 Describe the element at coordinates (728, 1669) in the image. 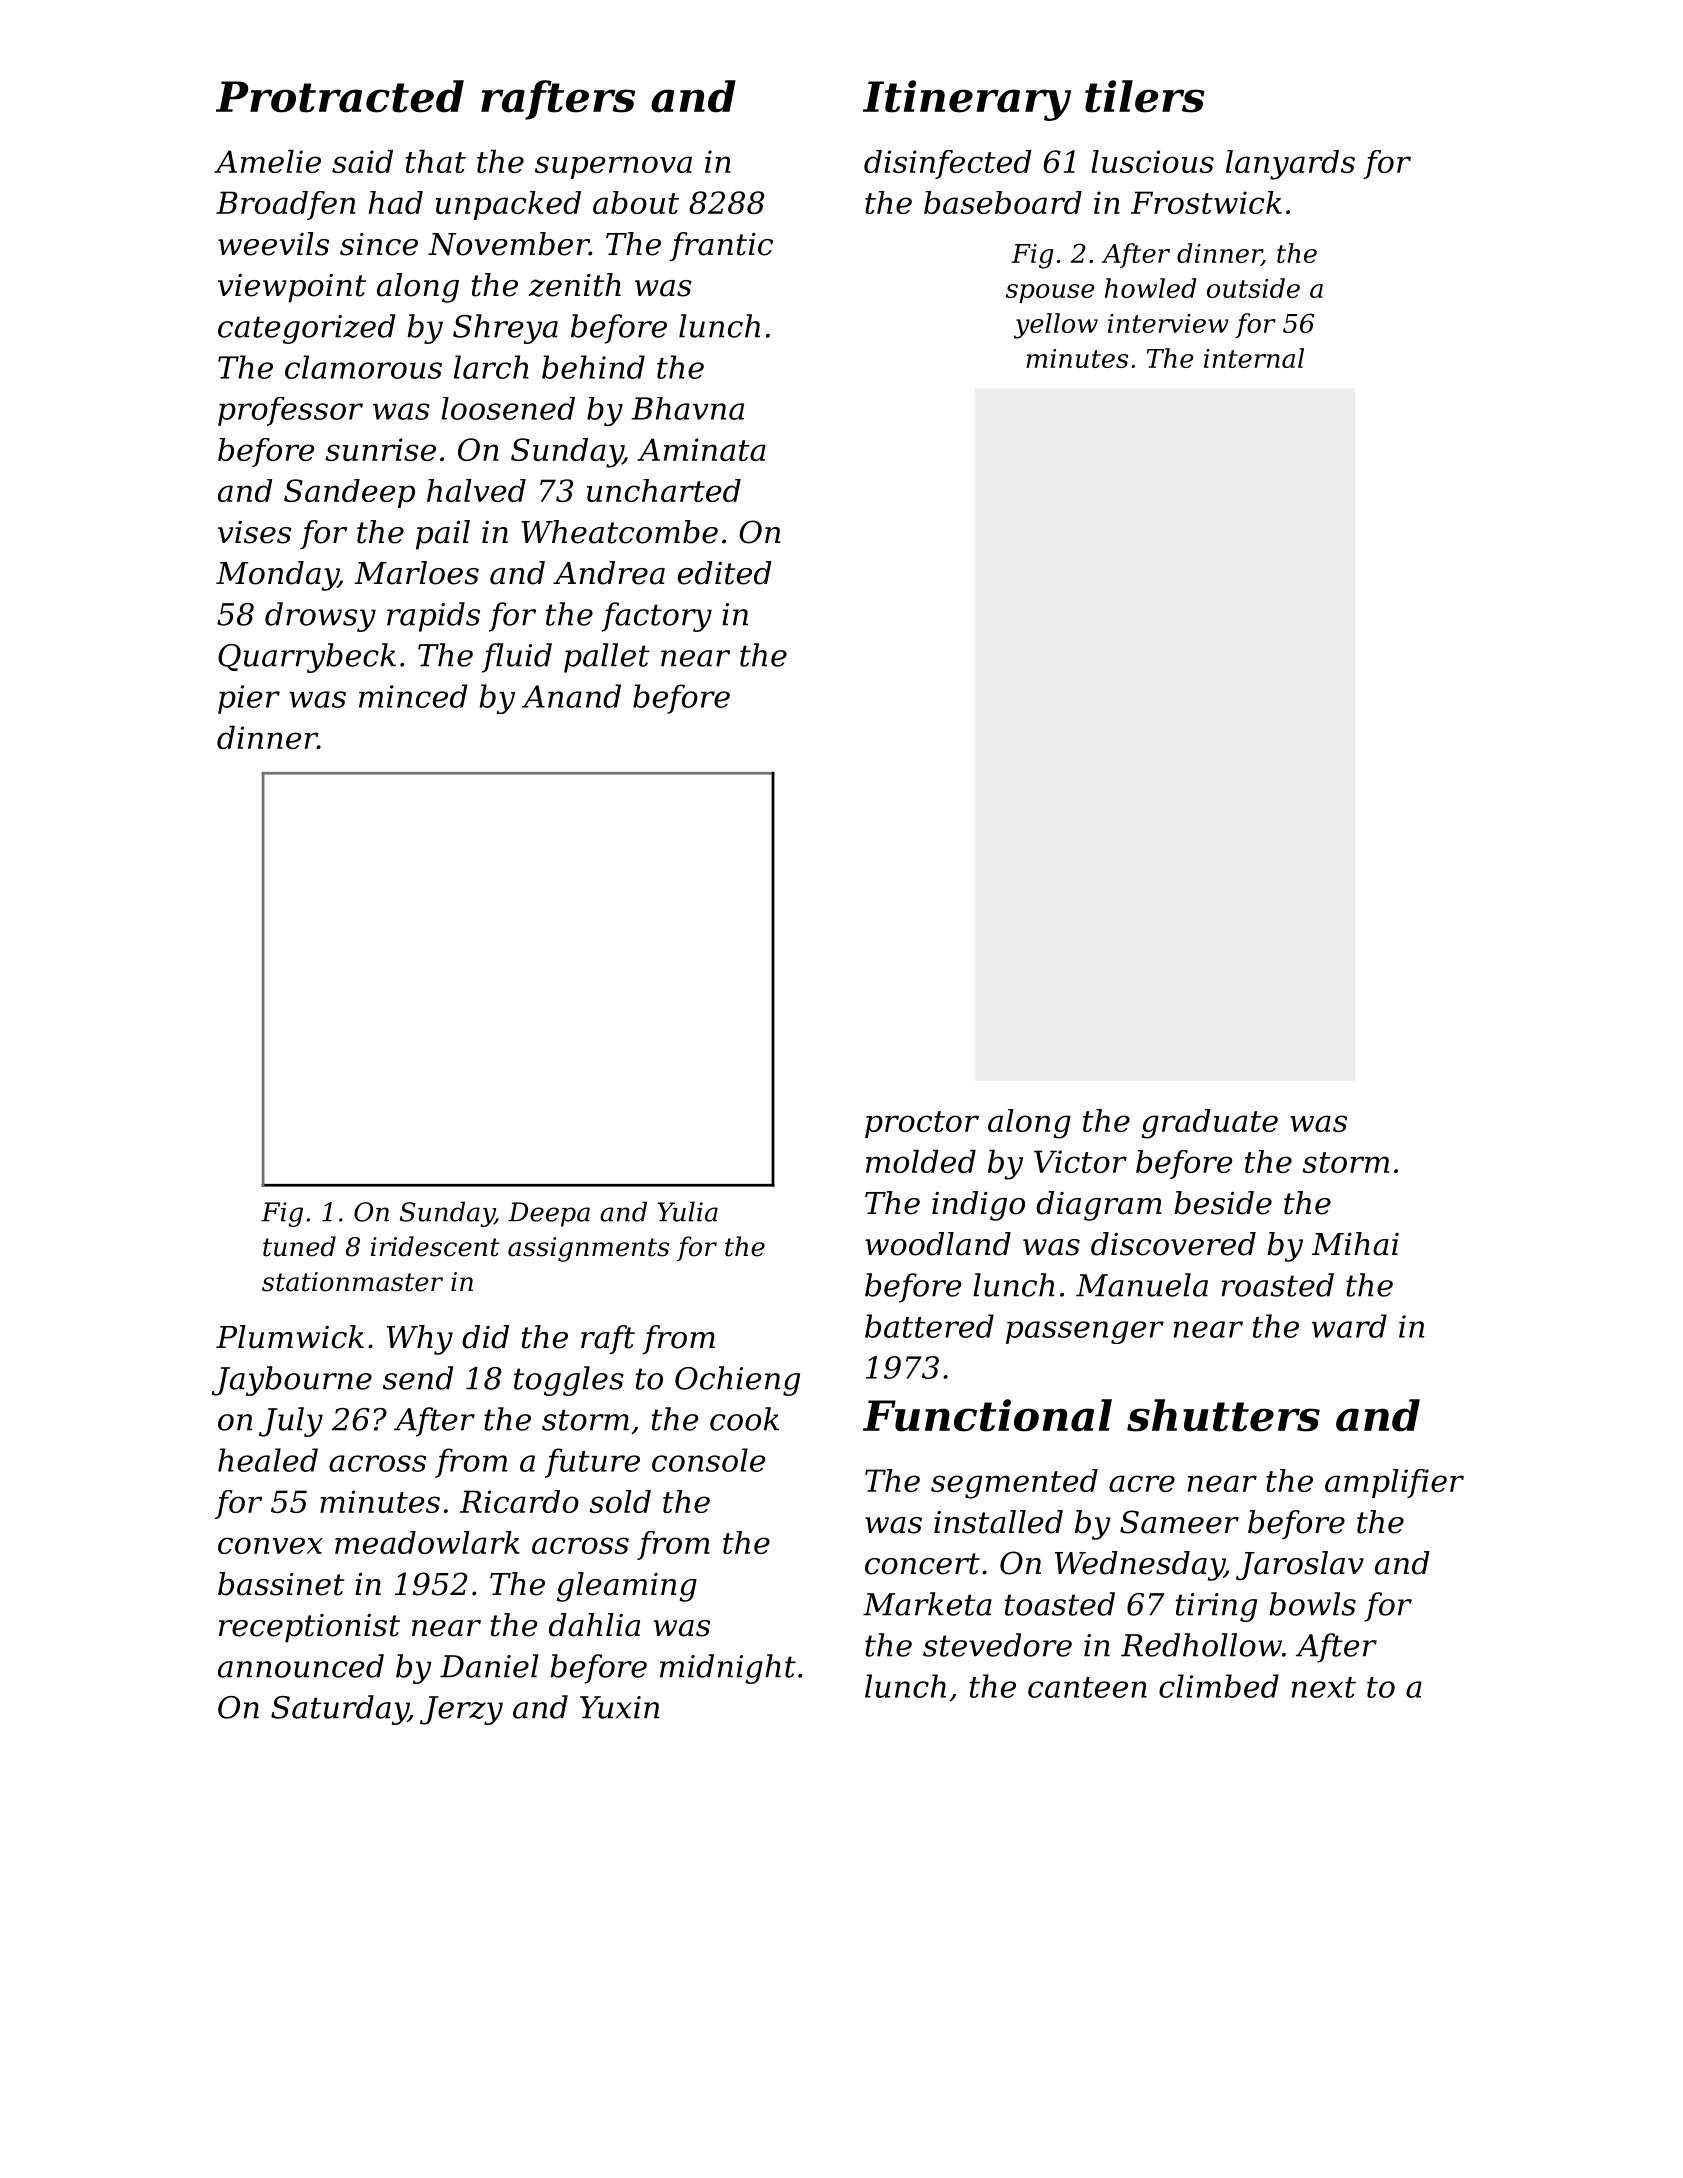

I see `midnight` at that location.
